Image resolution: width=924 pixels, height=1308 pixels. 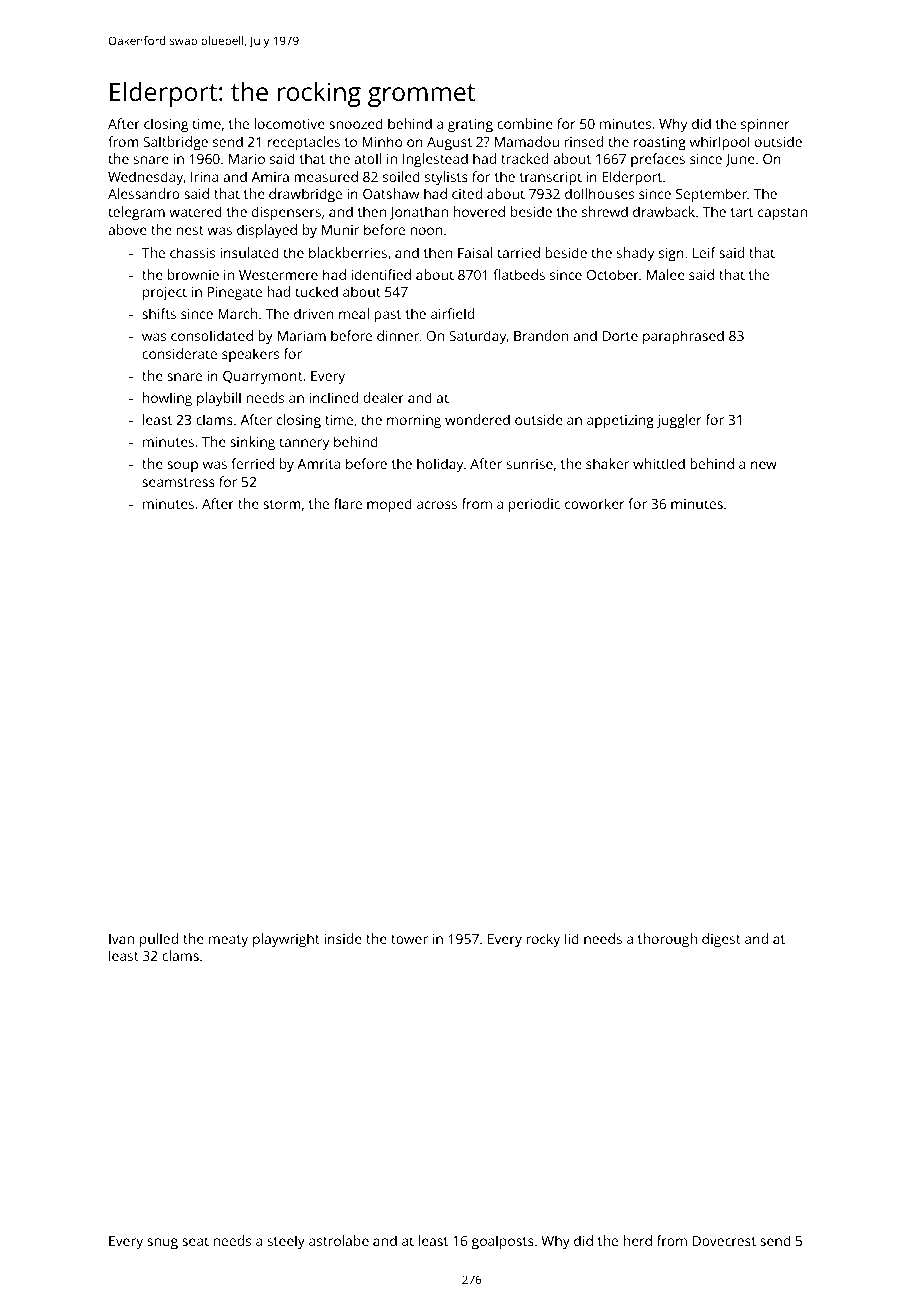 I want to click on new, so click(x=764, y=465).
